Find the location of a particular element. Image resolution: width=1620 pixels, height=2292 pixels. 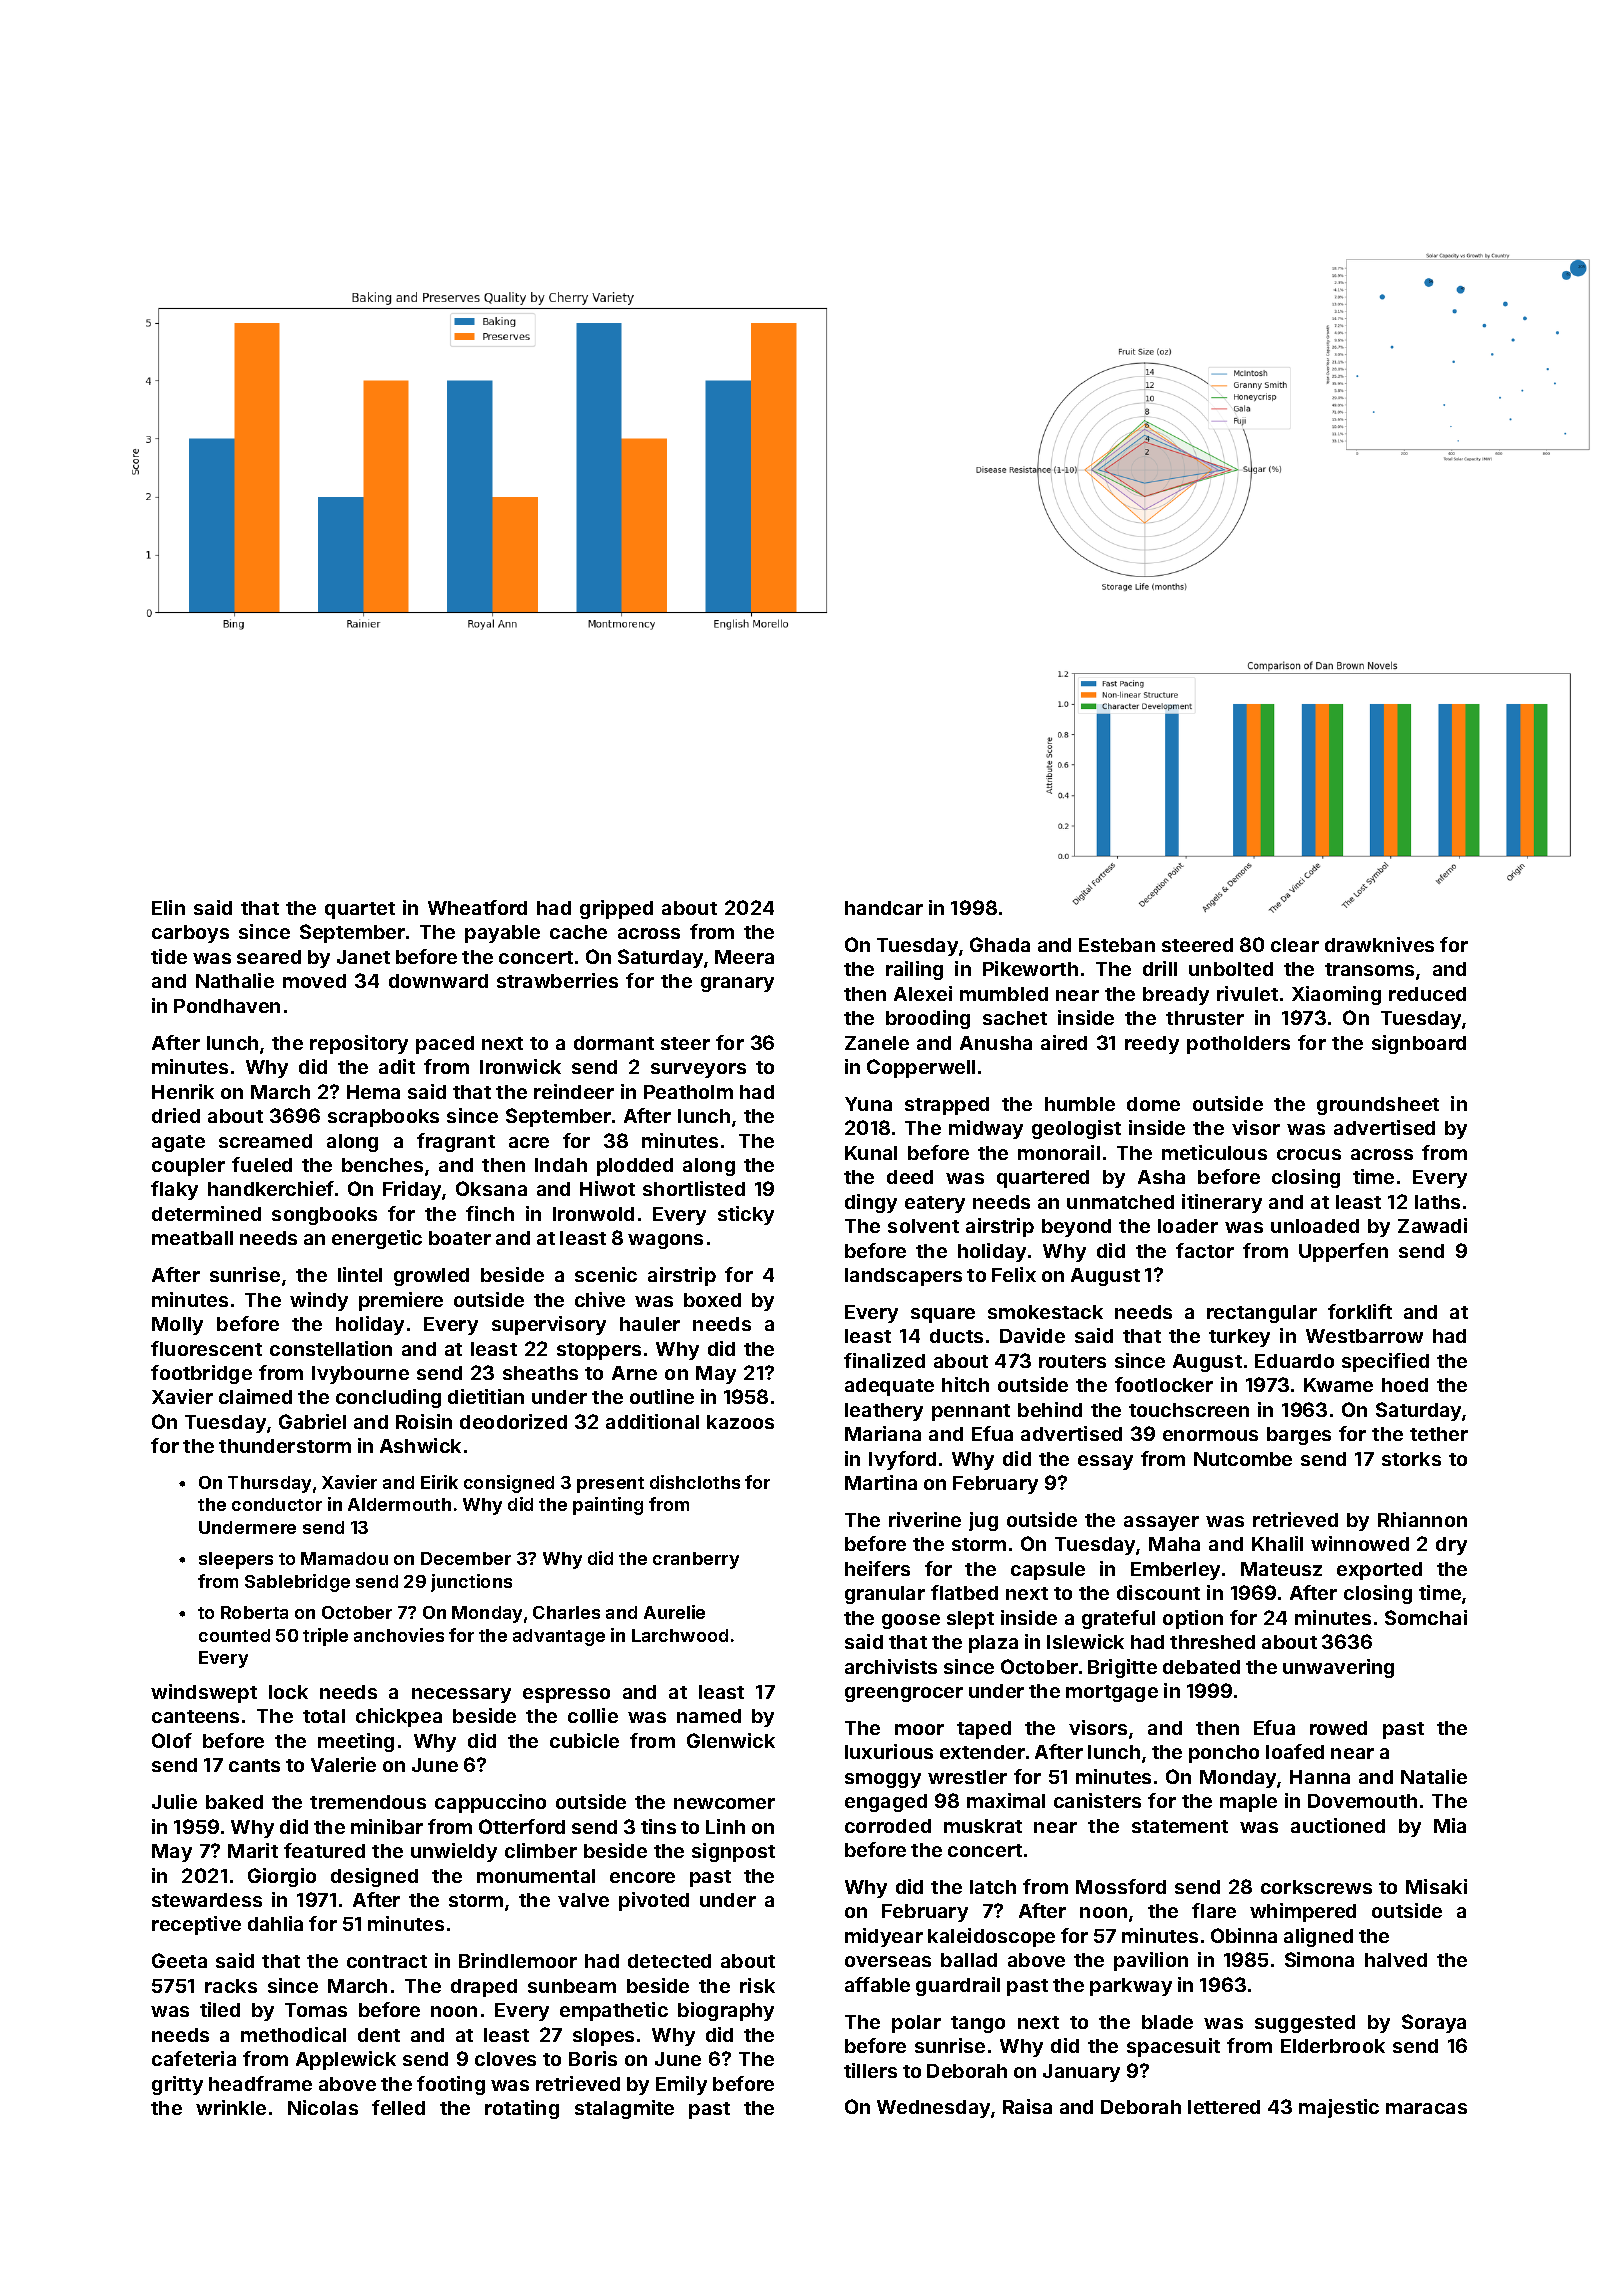

handkerchief is located at coordinates (271, 1188).
